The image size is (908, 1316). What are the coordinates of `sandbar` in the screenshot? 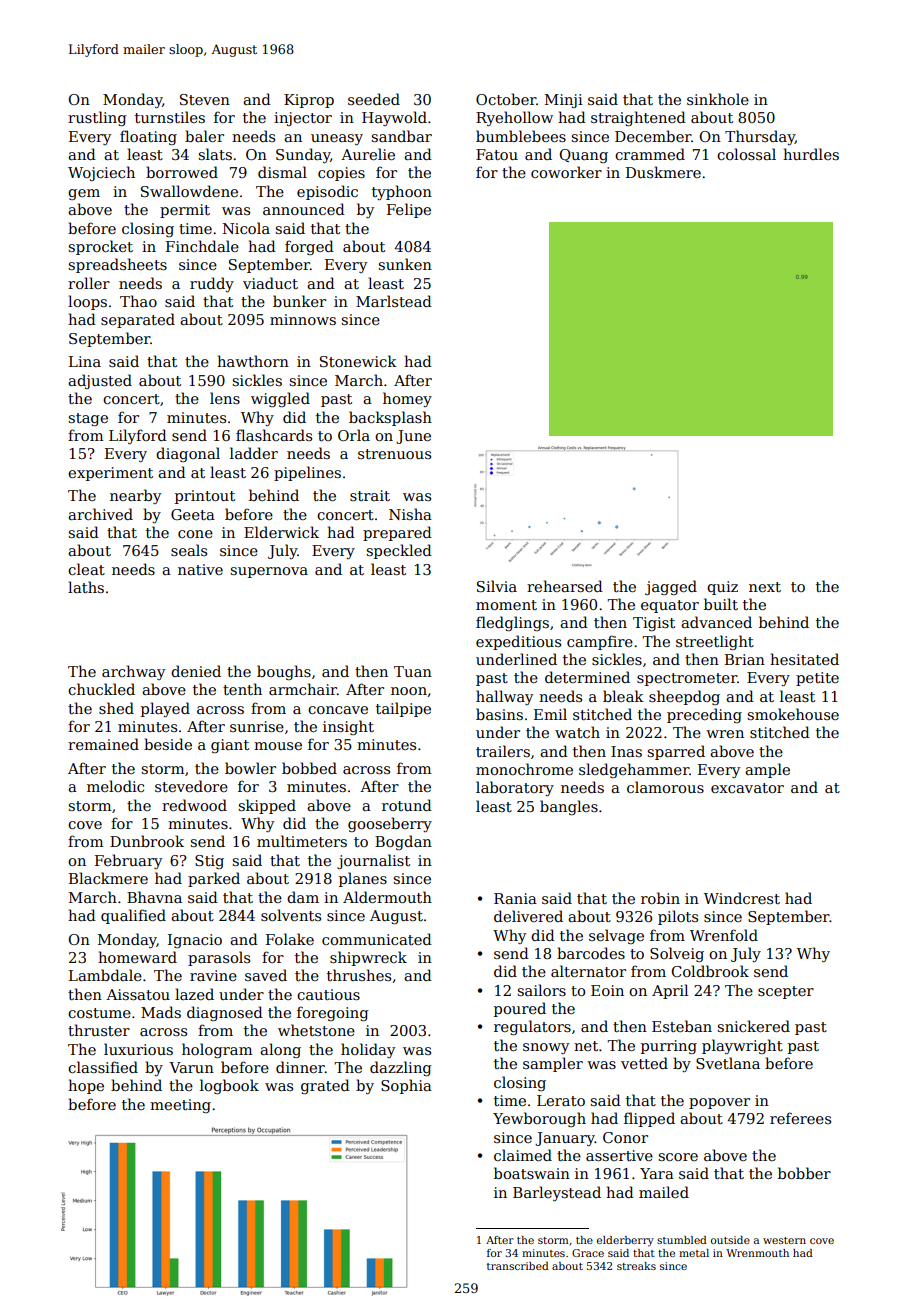 It's located at (401, 136).
